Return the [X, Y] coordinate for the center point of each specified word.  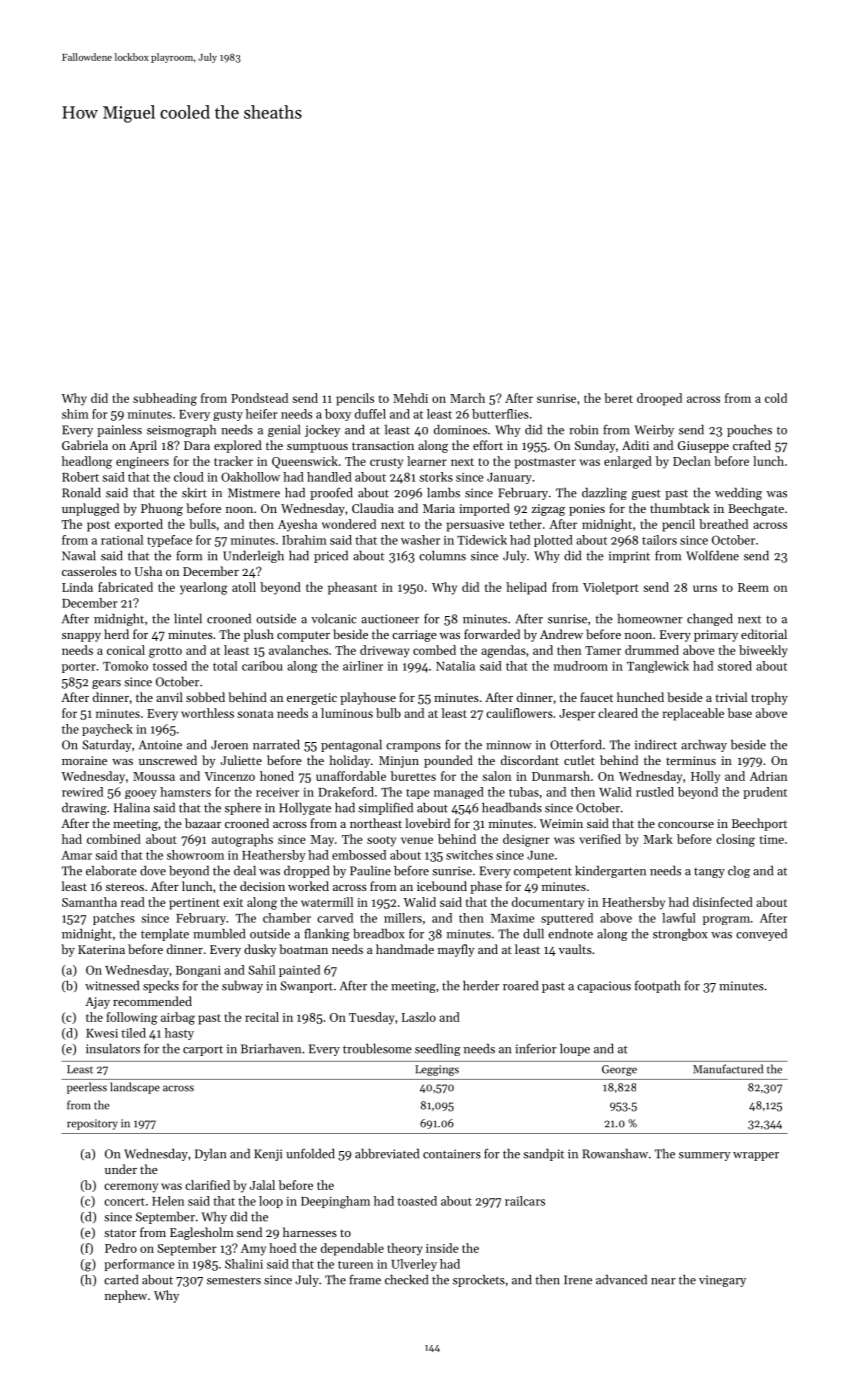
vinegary [722, 1281]
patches [114, 919]
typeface [169, 541]
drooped [659, 399]
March [467, 398]
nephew [126, 1296]
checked [406, 1280]
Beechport [759, 824]
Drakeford [346, 792]
